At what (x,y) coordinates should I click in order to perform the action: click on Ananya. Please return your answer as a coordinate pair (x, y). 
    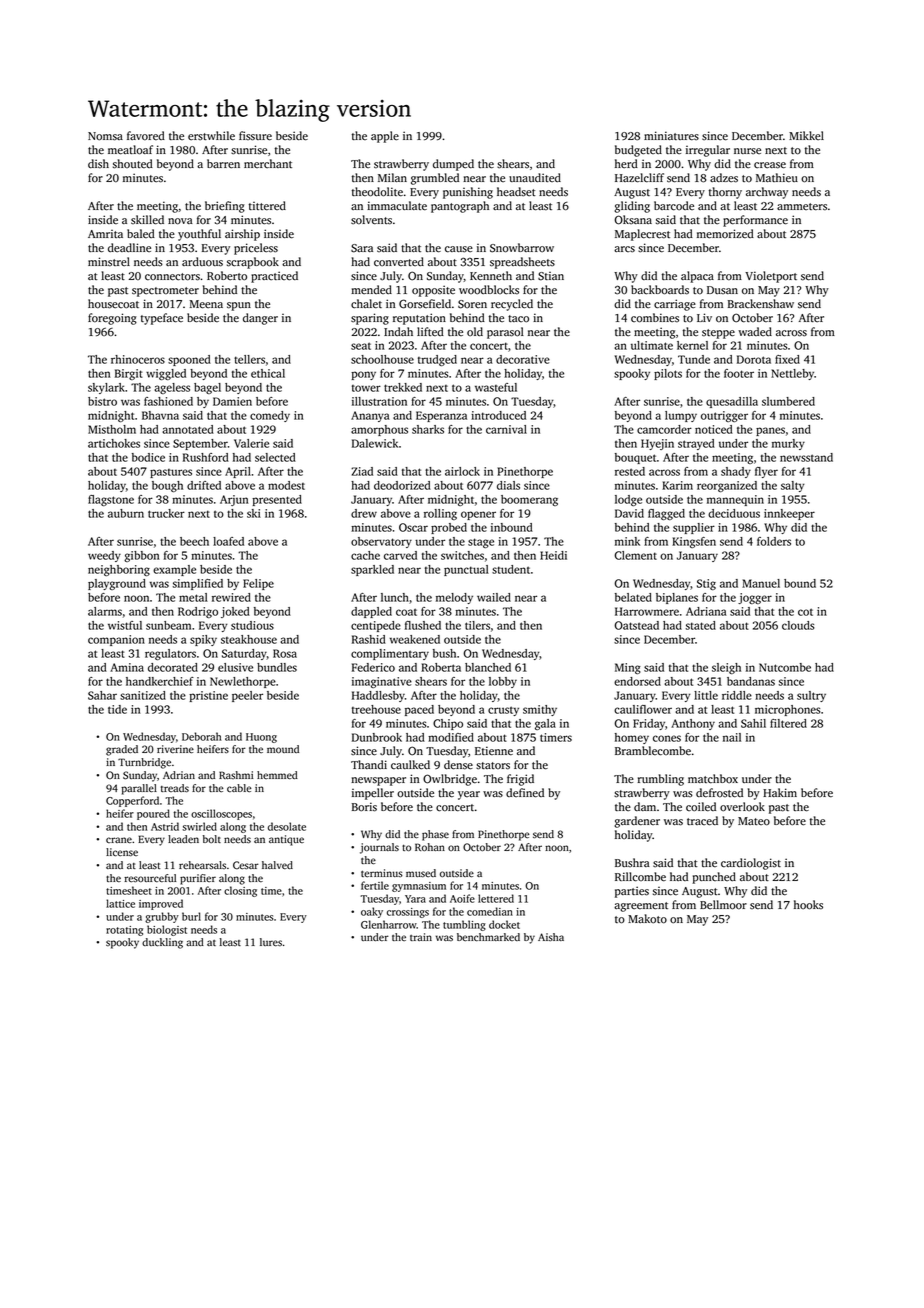
    Looking at the image, I should click on (370, 416).
